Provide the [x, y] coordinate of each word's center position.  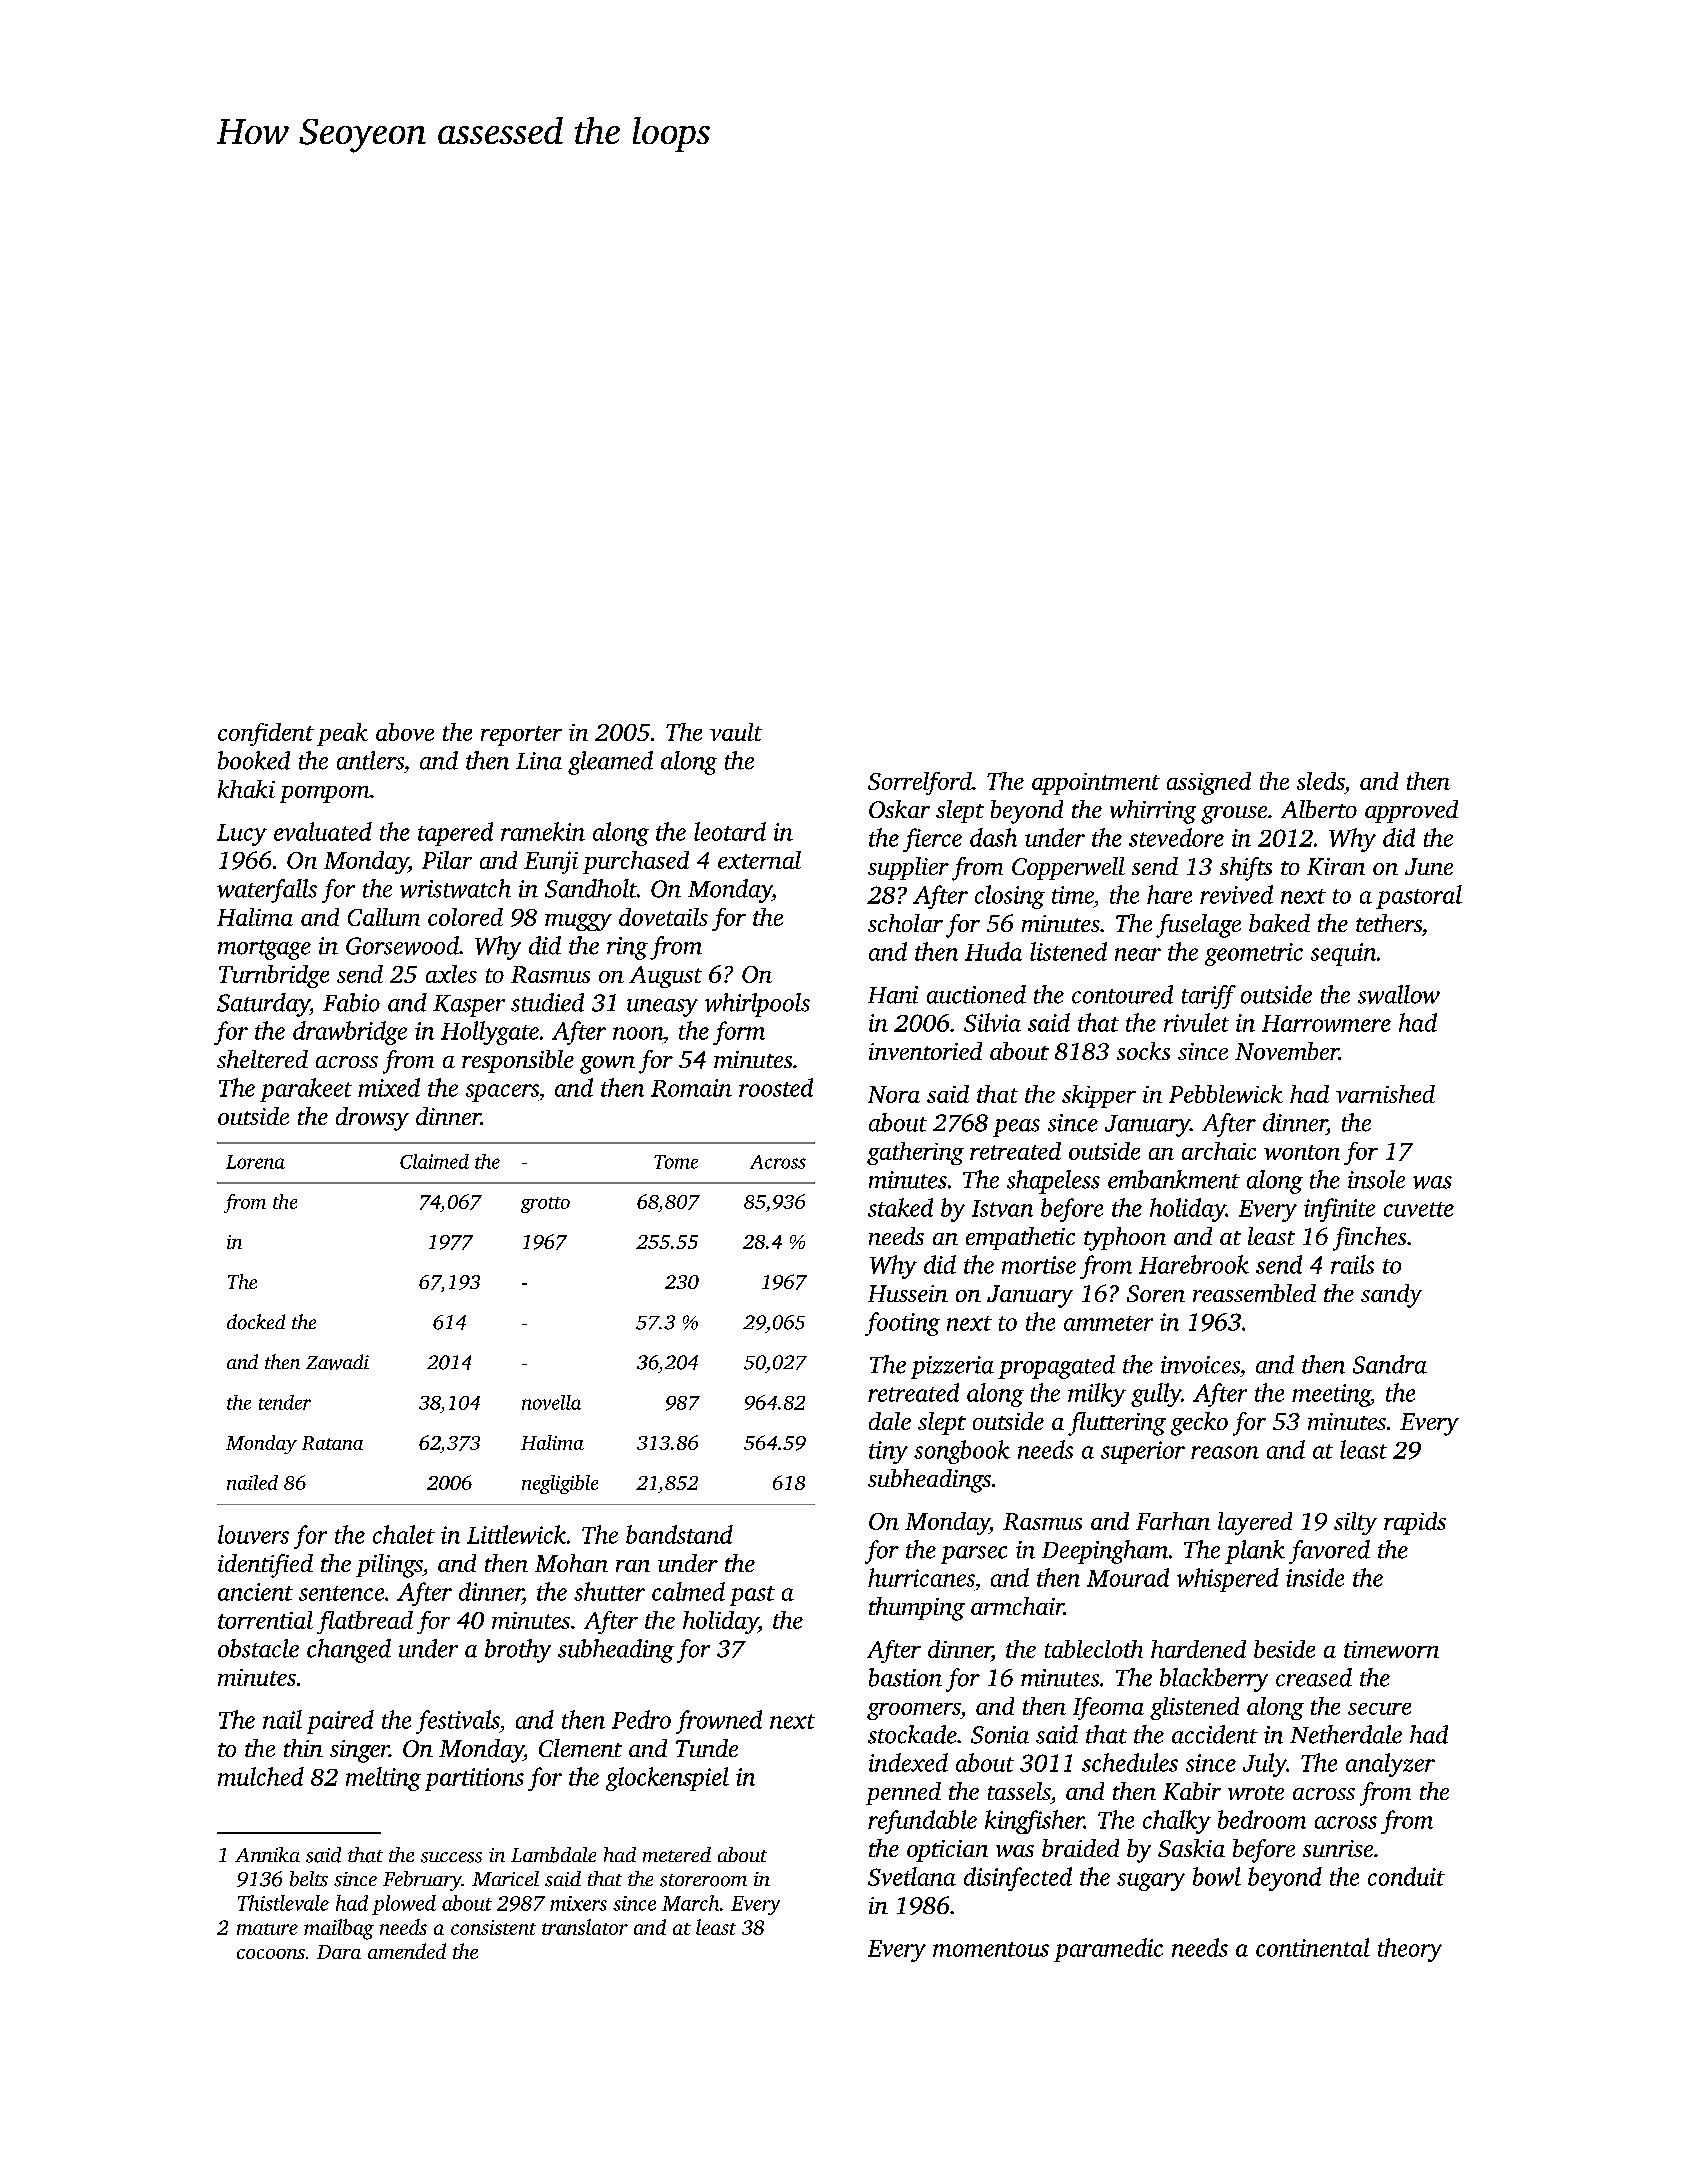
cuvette [1419, 1209]
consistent [493, 1927]
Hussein [908, 1293]
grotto [545, 1205]
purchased [636, 862]
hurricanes [921, 1577]
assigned [1209, 783]
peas [1016, 1128]
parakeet [306, 1090]
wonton [1302, 1152]
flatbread [365, 1622]
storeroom [703, 1880]
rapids [1415, 1523]
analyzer [1390, 1765]
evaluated [323, 831]
